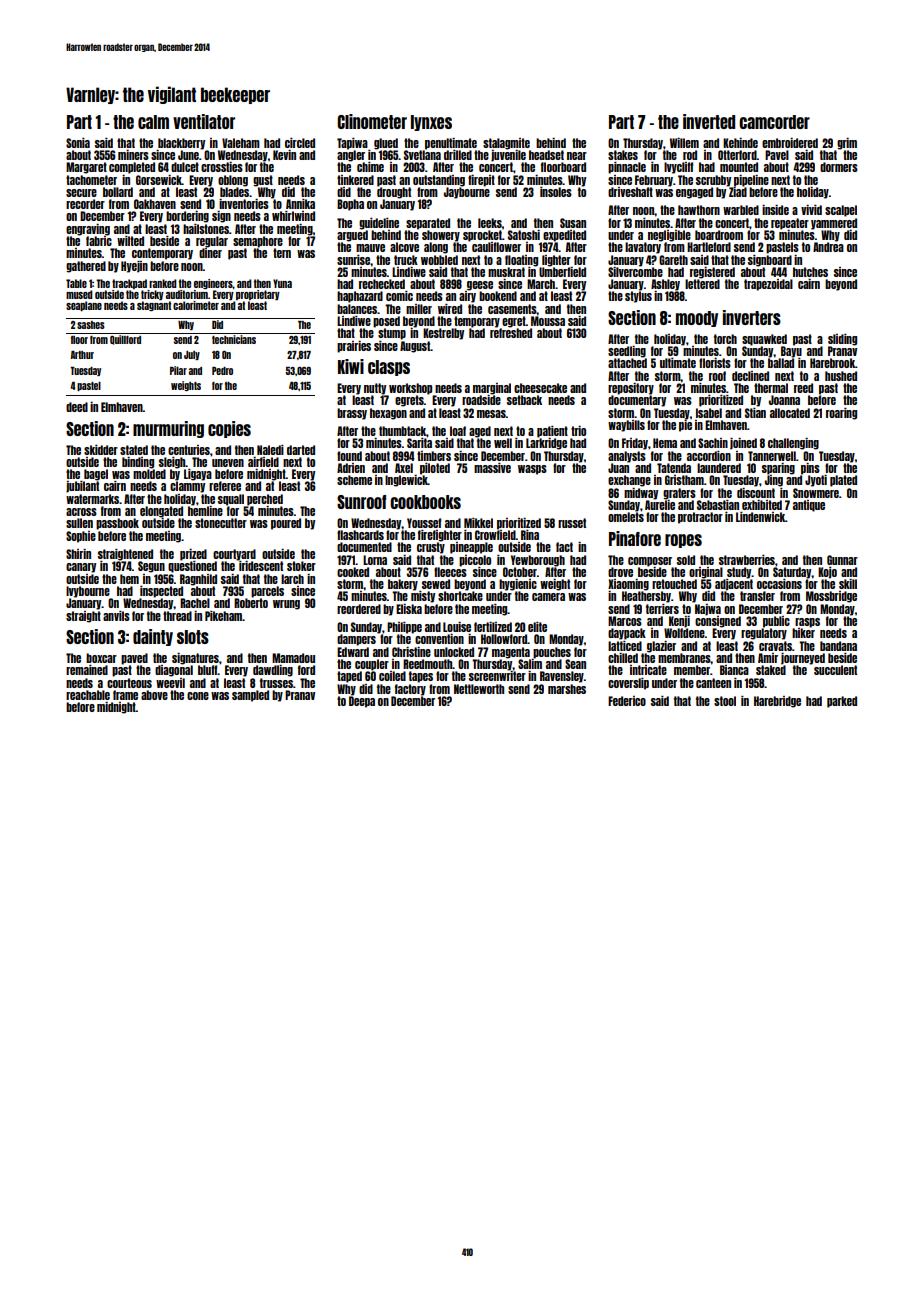  Describe the element at coordinates (530, 535) in the screenshot. I see `Rina` at that location.
